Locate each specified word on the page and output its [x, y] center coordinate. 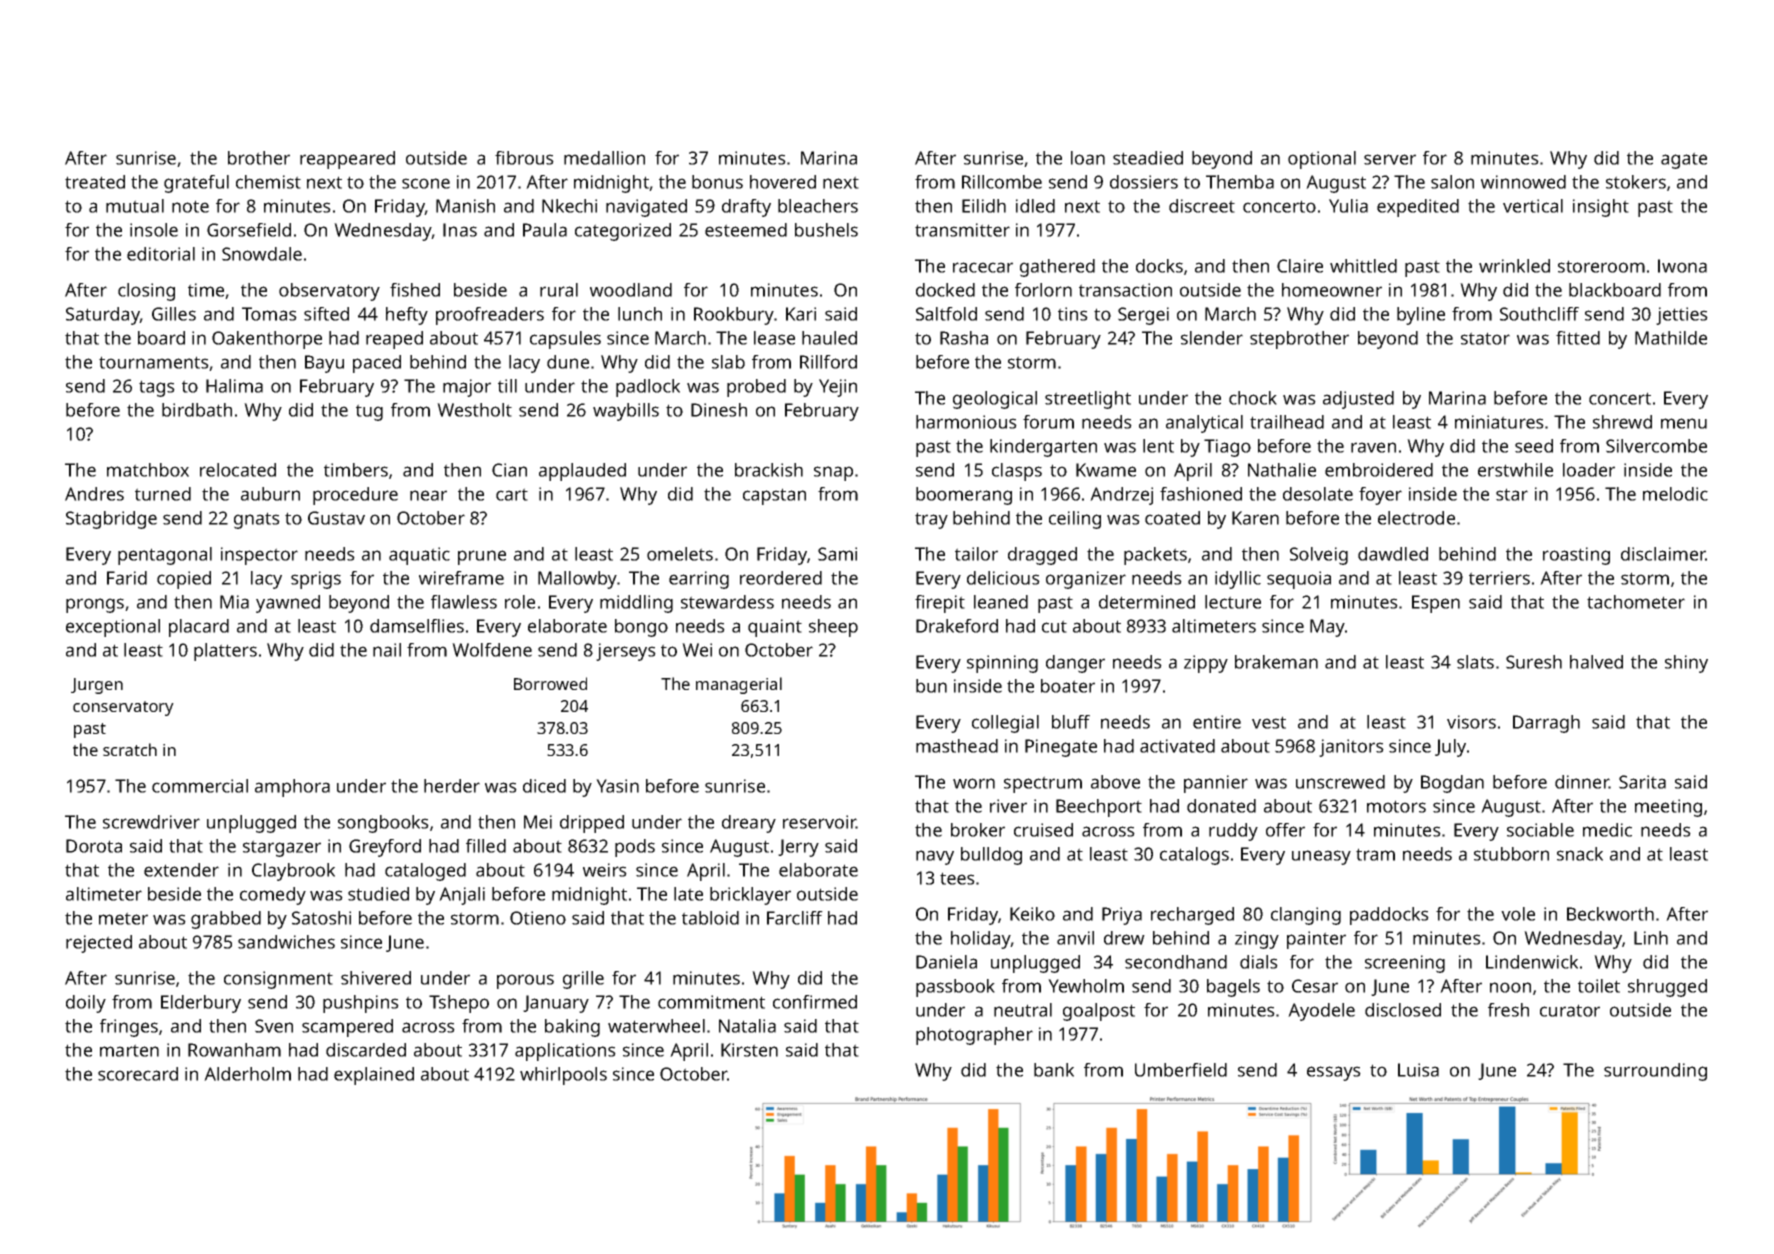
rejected [99, 944]
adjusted [1358, 400]
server [1390, 159]
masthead [957, 746]
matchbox [148, 470]
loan [1088, 158]
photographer [974, 1036]
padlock [648, 388]
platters [225, 652]
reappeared [347, 160]
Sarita [1642, 782]
